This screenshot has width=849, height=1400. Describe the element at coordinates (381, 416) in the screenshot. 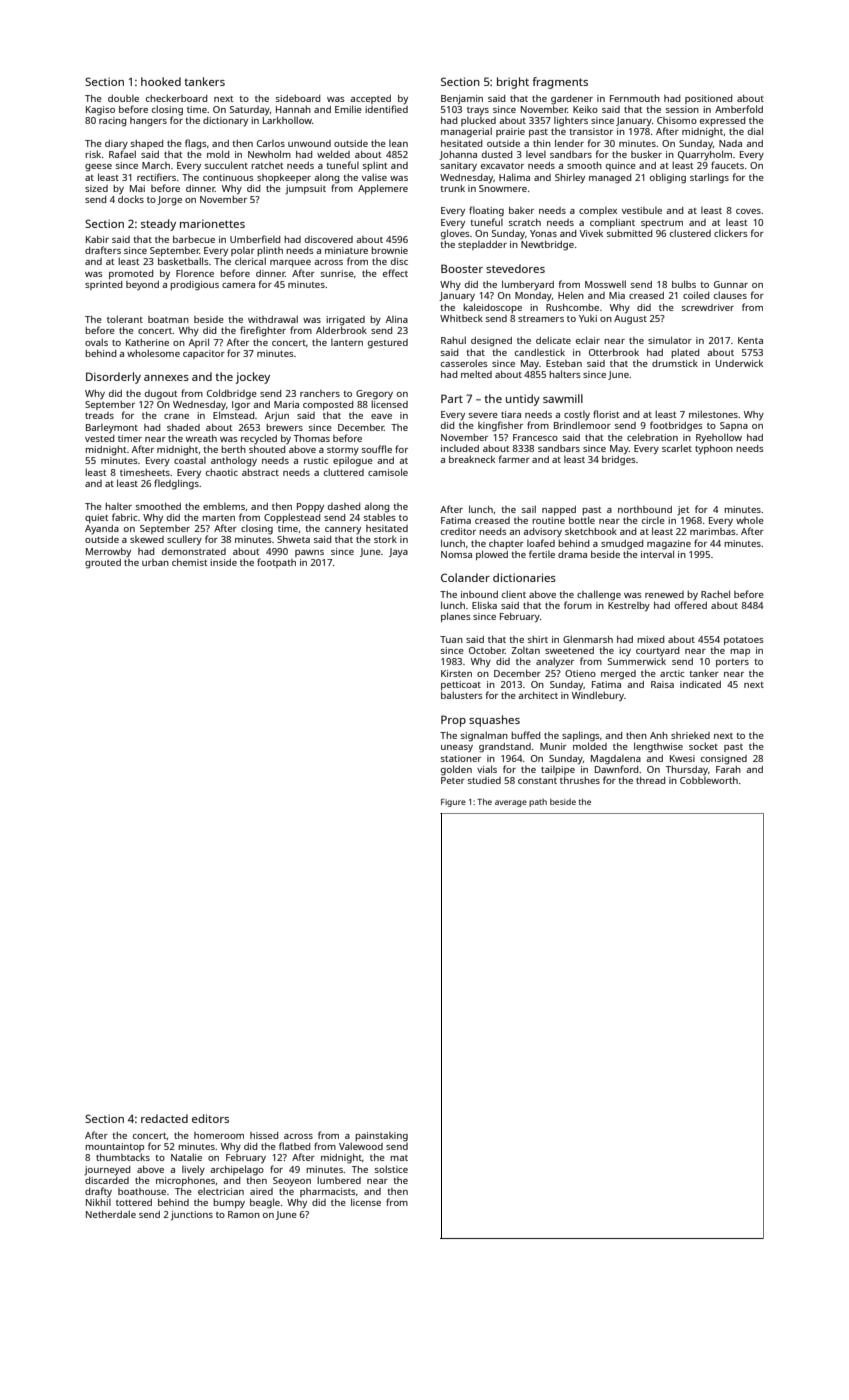

I see `eave` at that location.
